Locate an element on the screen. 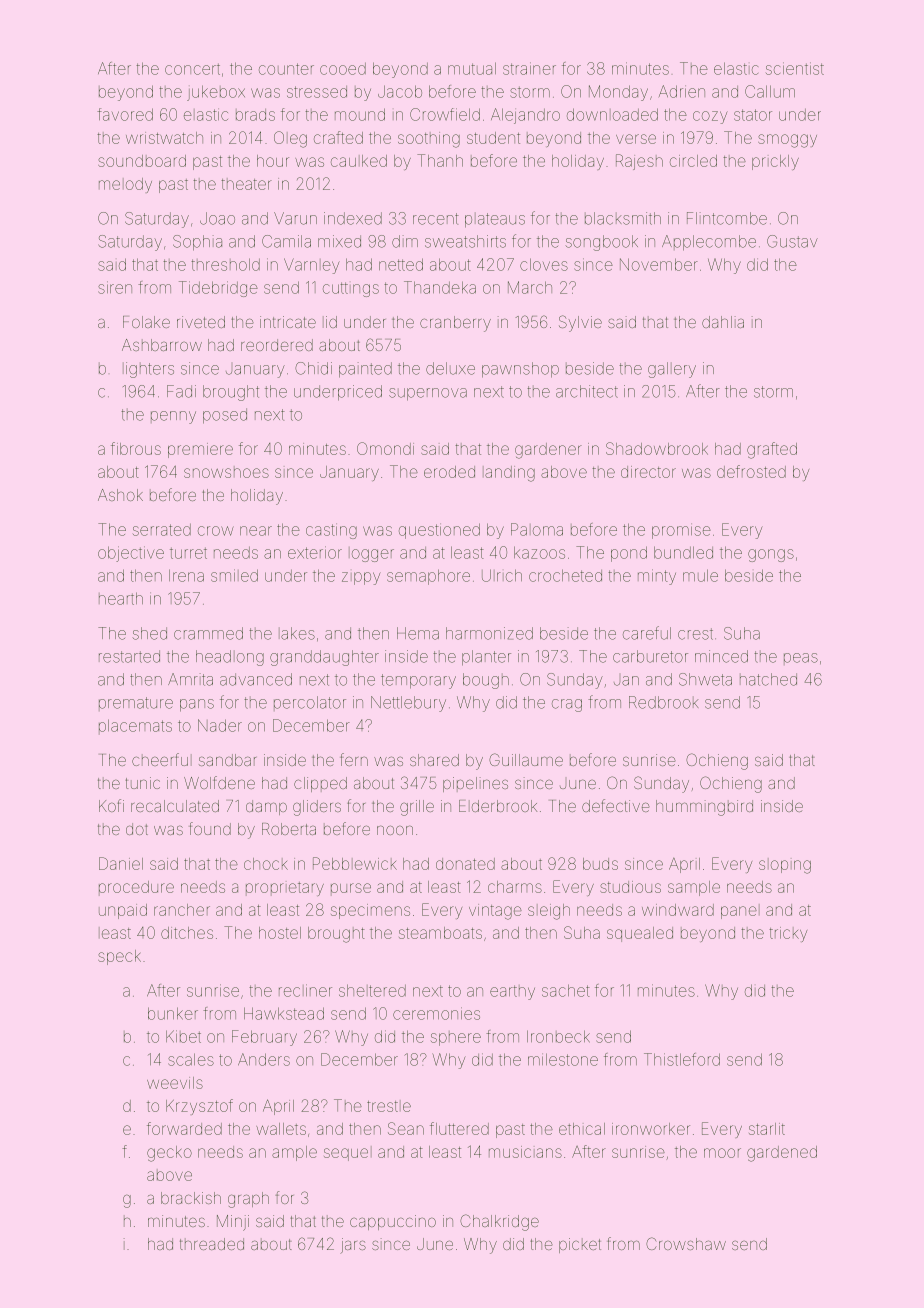  vintage is located at coordinates (495, 912).
